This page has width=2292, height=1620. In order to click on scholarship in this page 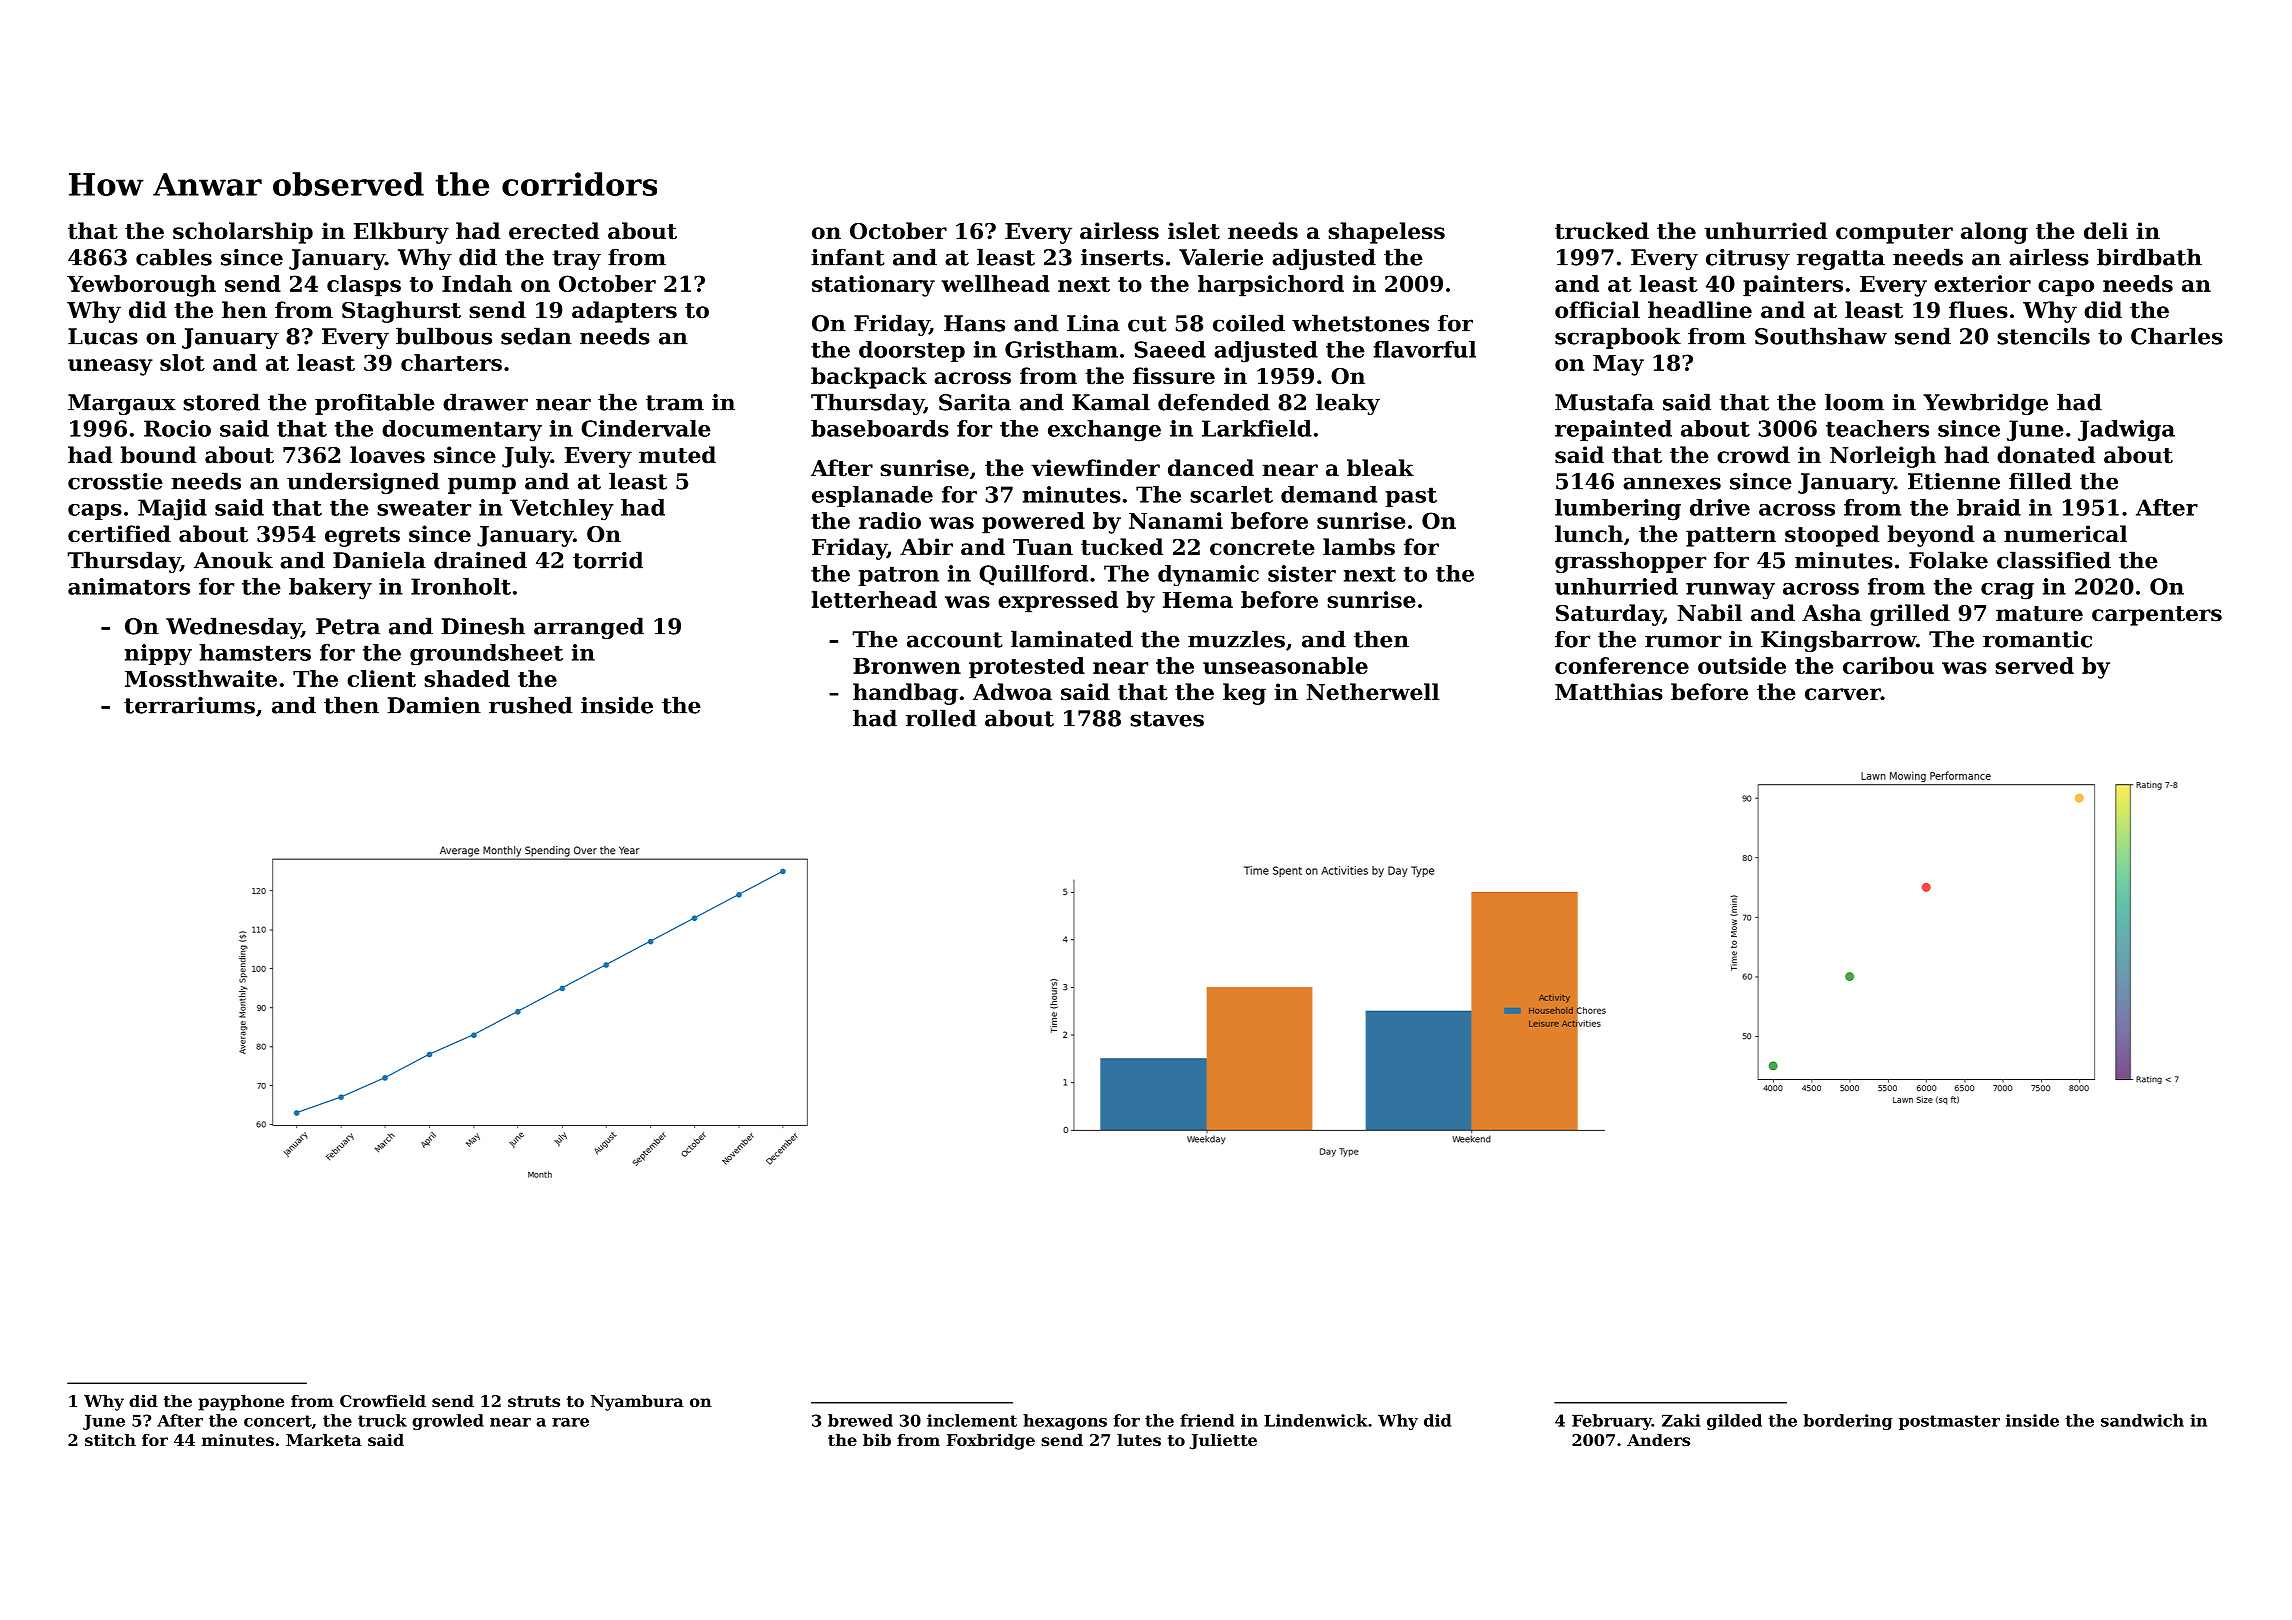, I will do `click(243, 233)`.
